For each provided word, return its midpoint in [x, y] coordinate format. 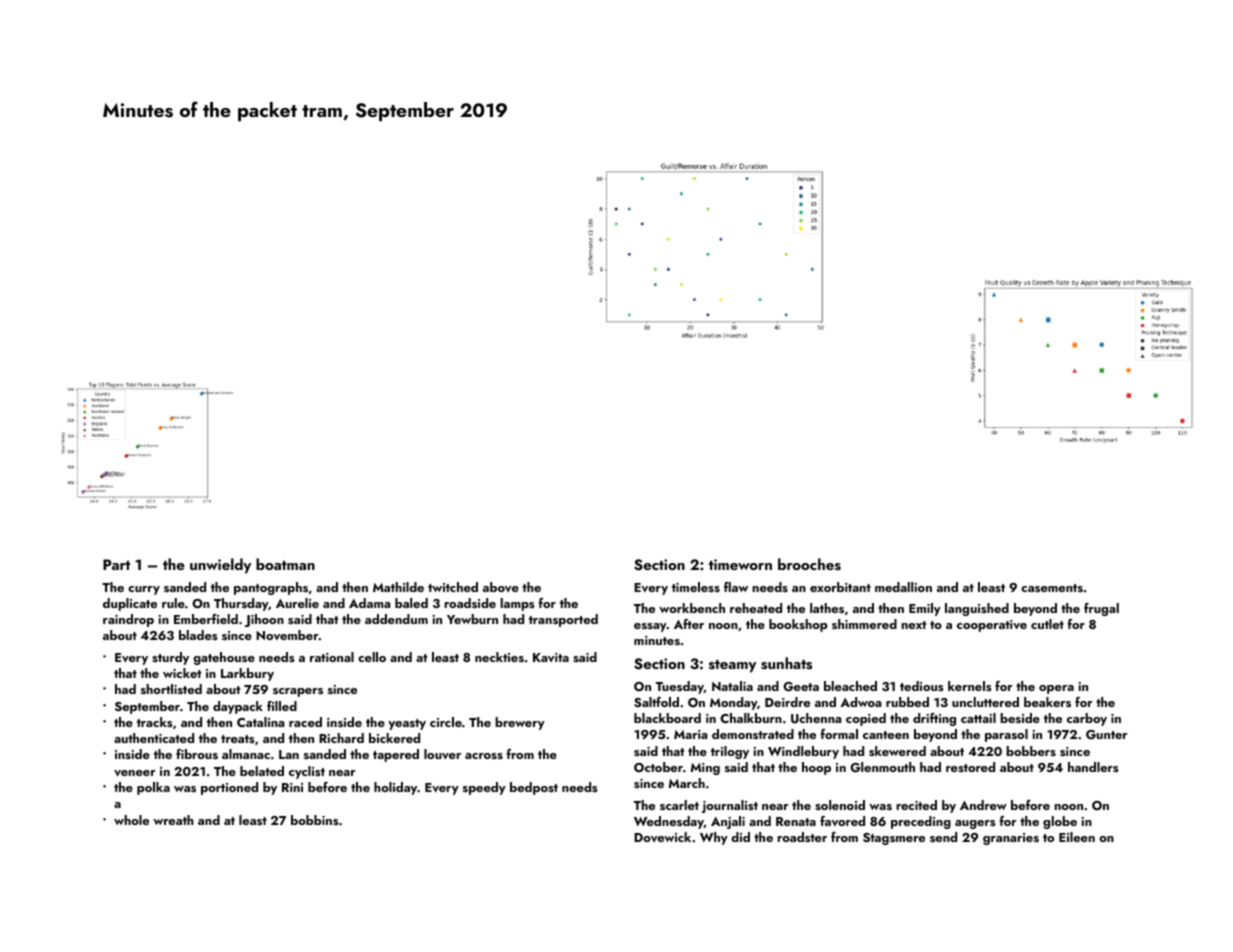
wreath [173, 820]
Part [116, 564]
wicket [182, 673]
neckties [499, 657]
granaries [1011, 839]
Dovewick [662, 837]
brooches [809, 564]
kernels [970, 686]
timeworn [740, 564]
